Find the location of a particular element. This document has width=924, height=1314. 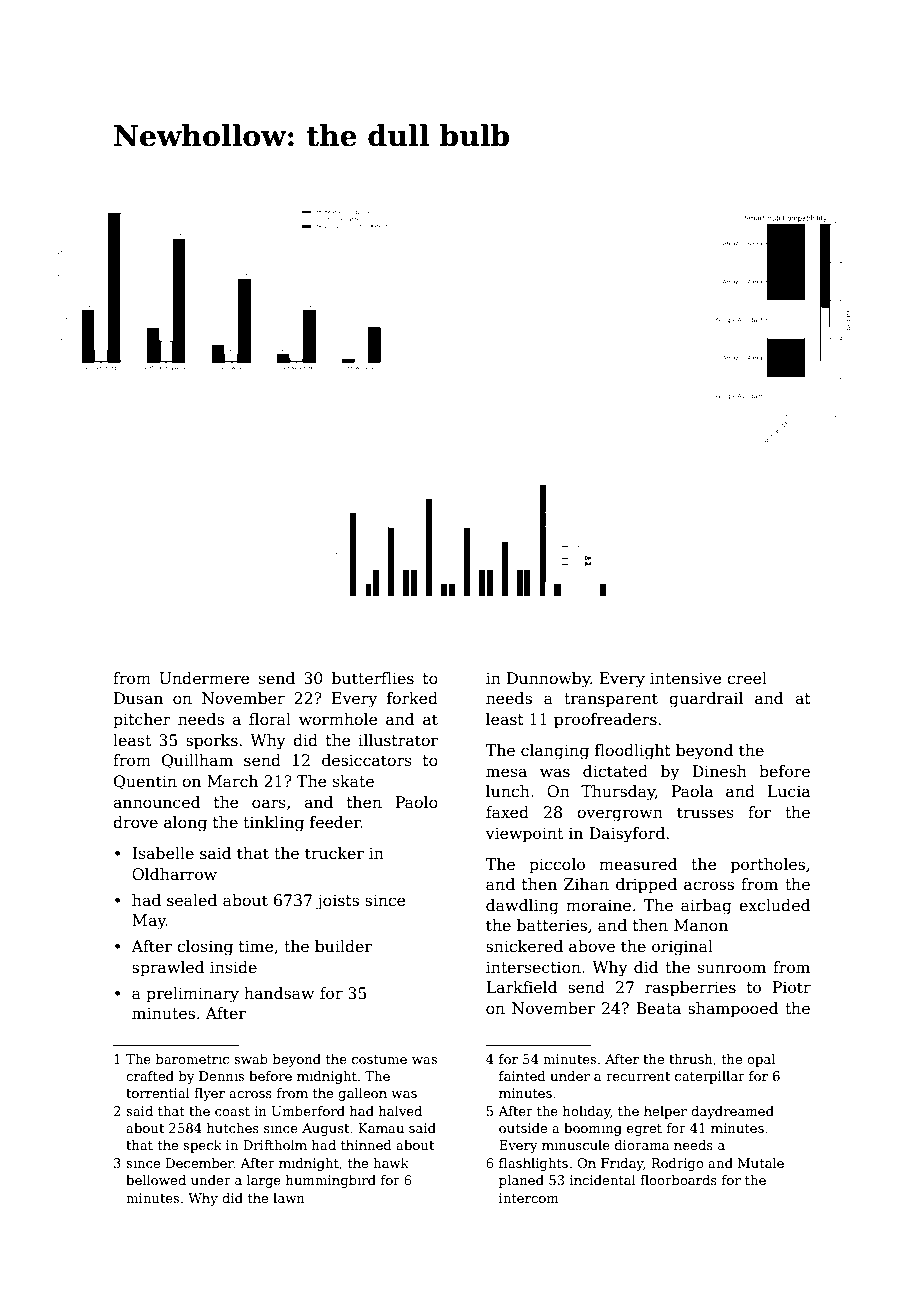

handsaw is located at coordinates (279, 993).
